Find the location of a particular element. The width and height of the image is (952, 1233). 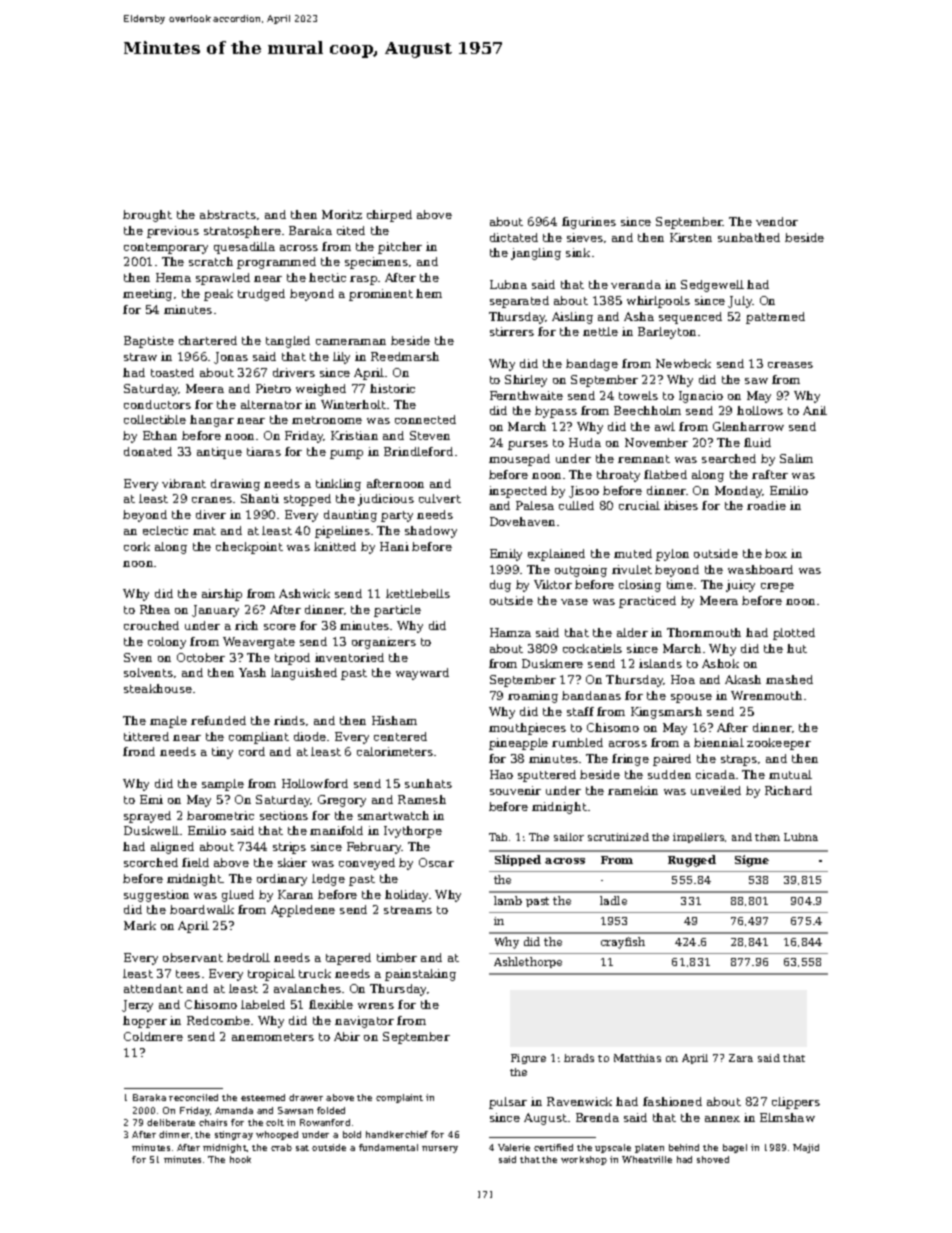

nursery is located at coordinates (440, 1149).
